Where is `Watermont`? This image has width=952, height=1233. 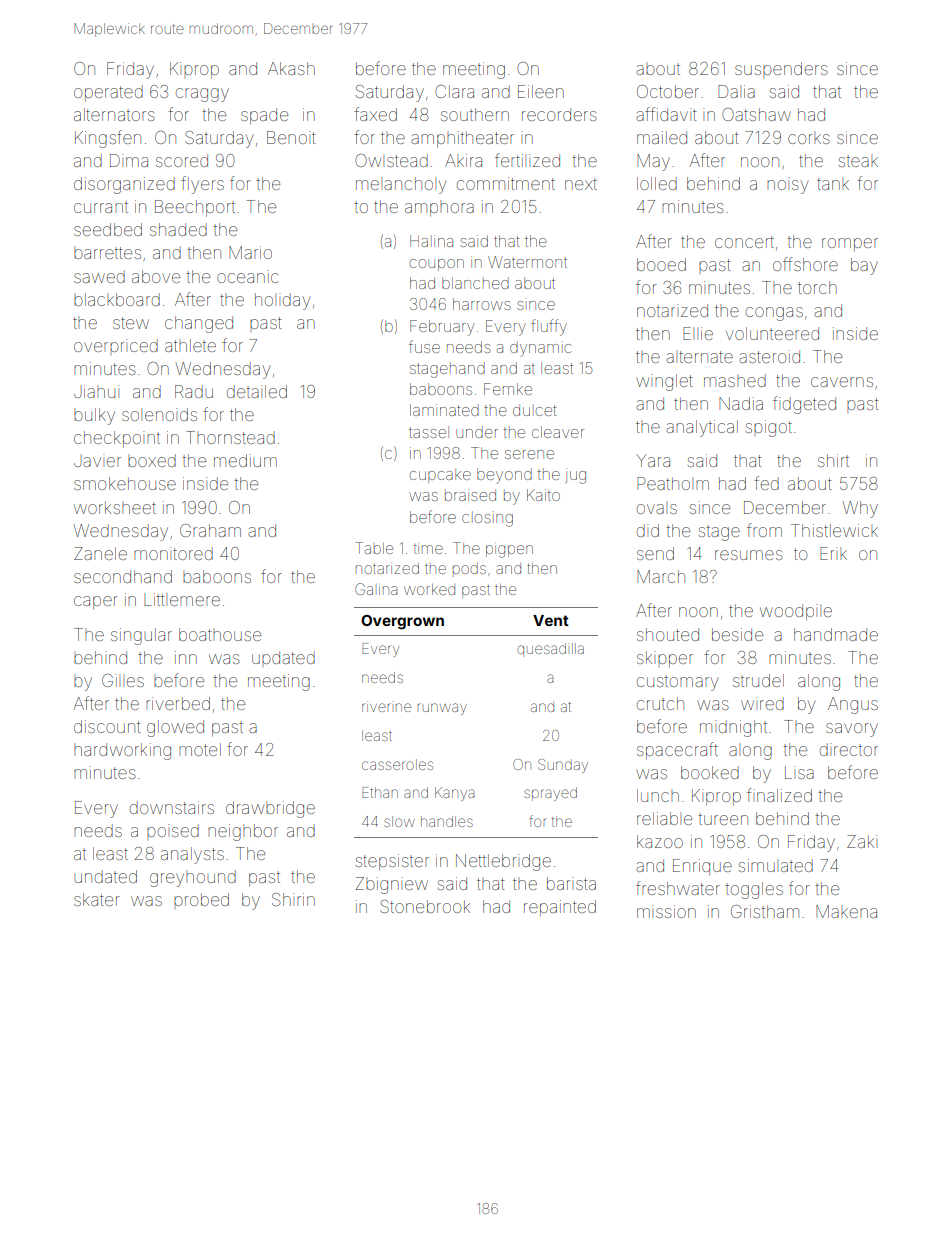
Watermont is located at coordinates (527, 262).
